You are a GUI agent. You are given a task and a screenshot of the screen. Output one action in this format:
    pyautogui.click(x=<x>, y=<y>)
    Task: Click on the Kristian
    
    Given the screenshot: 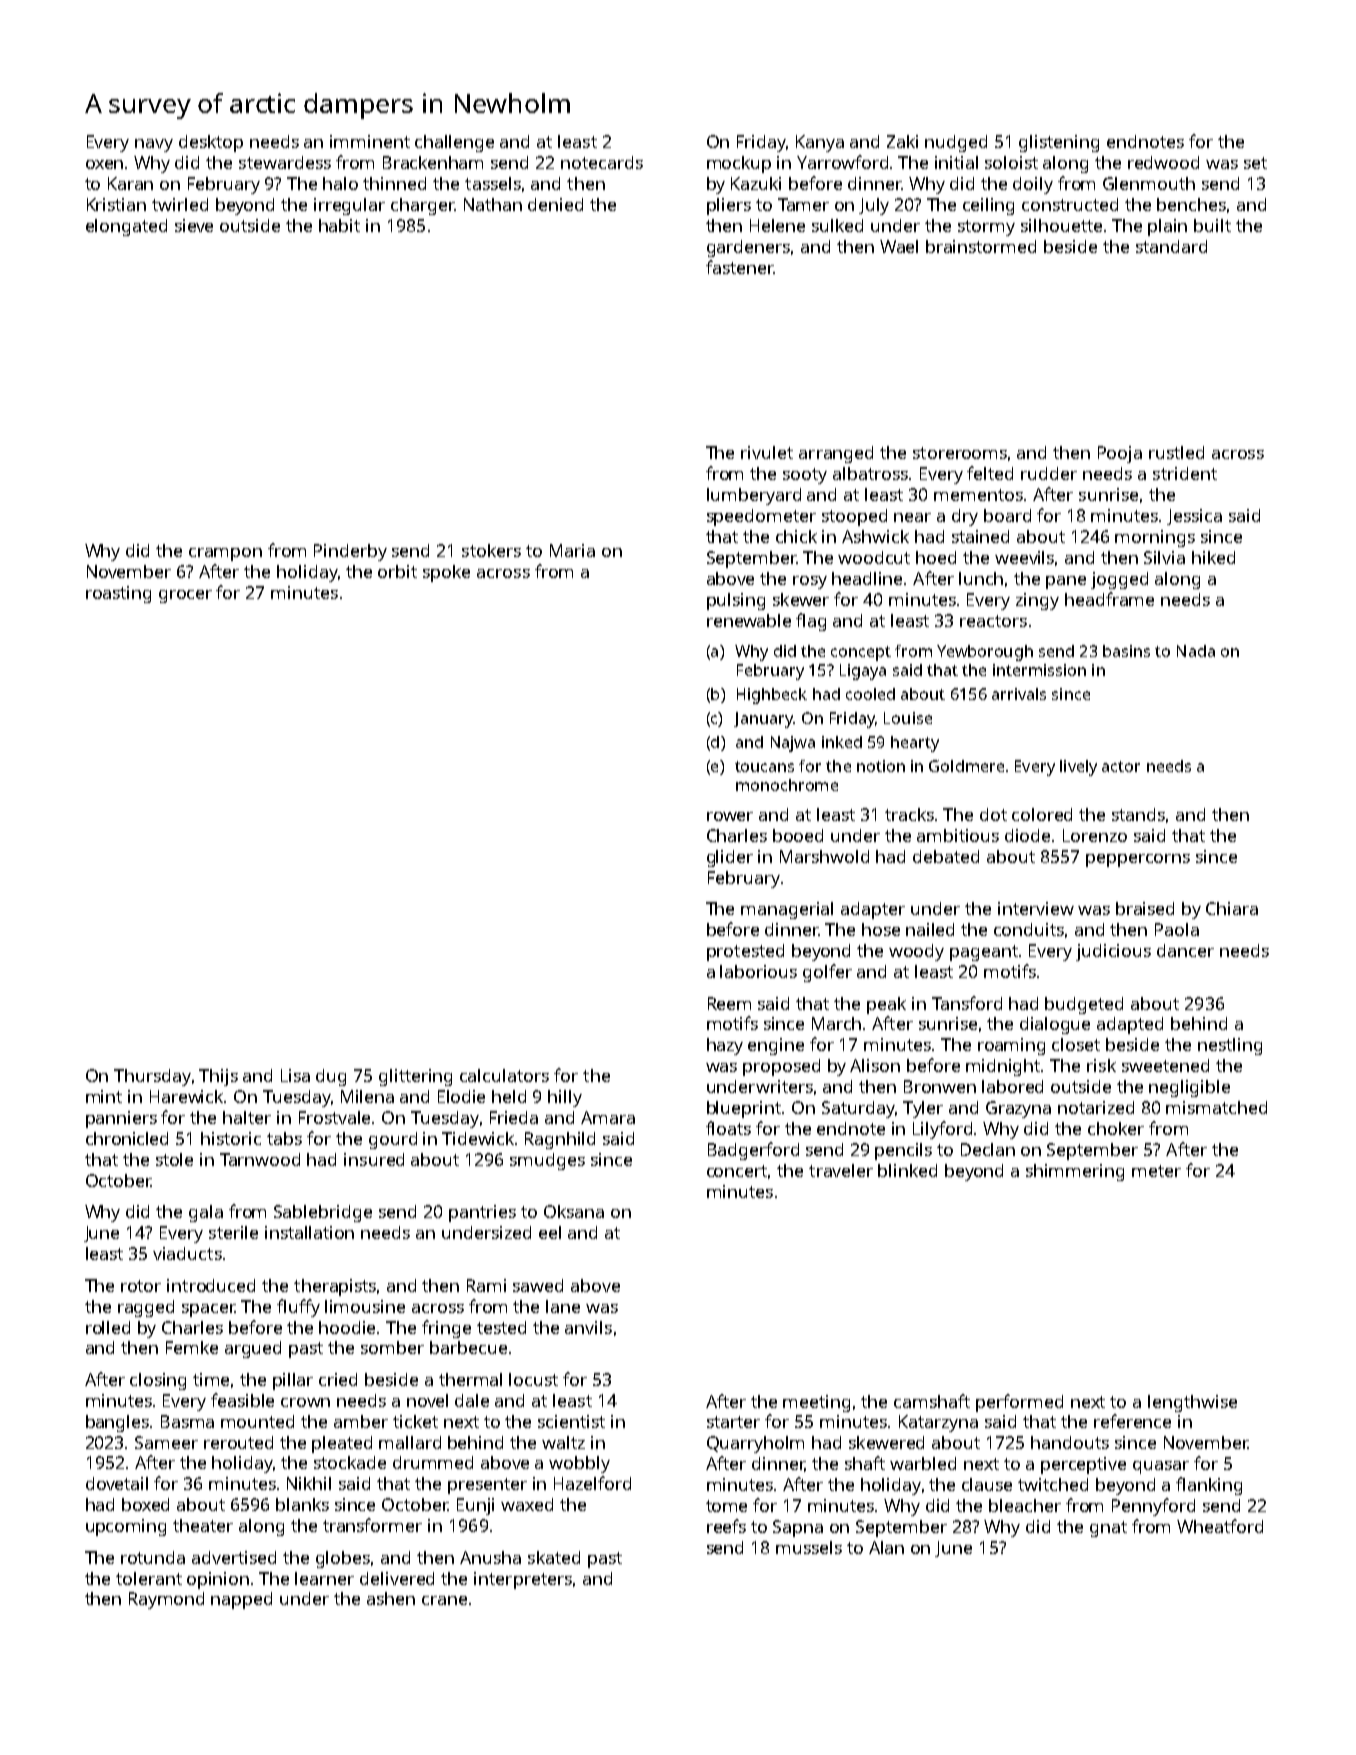 What is the action you would take?
    pyautogui.click(x=116, y=204)
